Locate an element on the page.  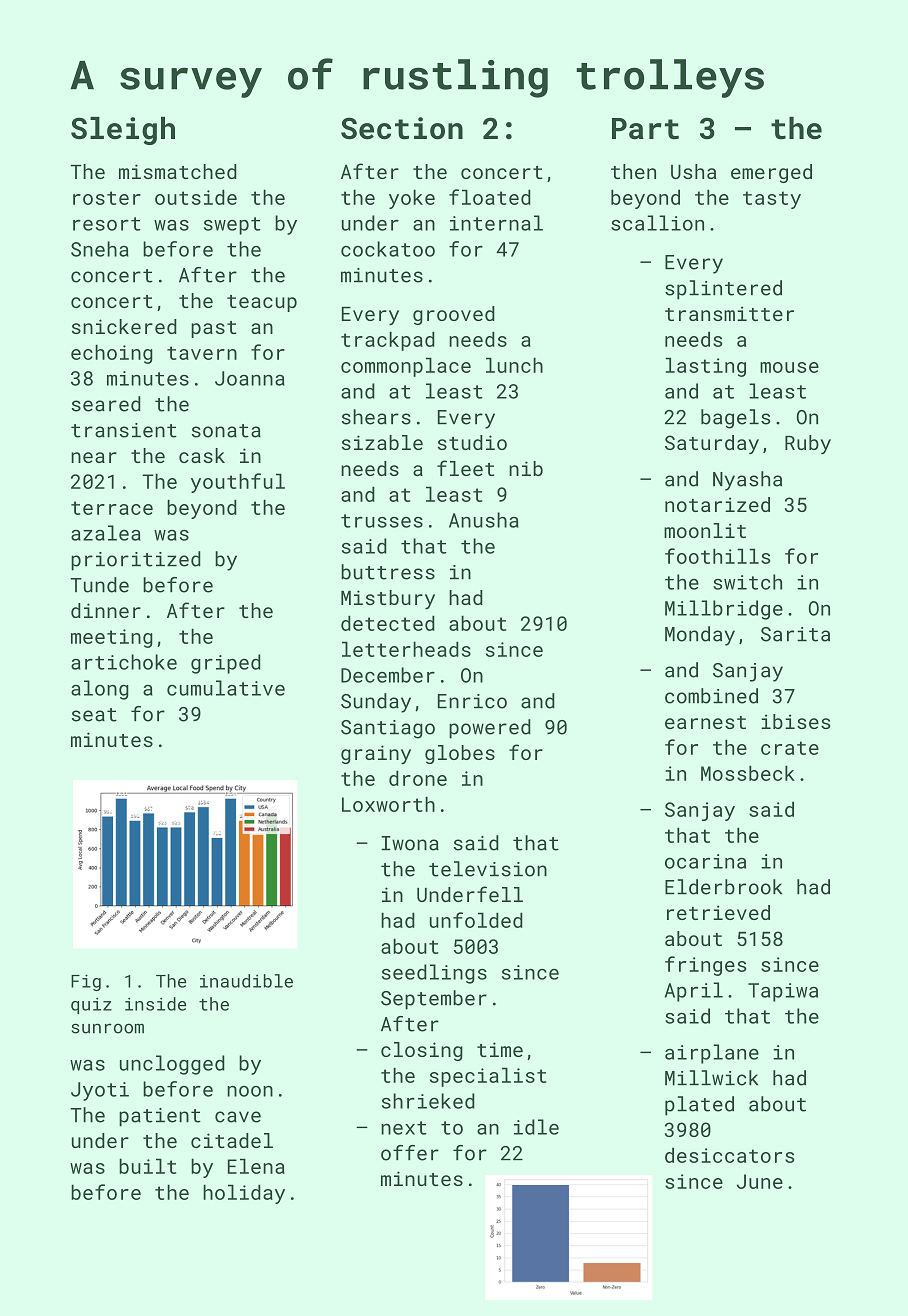
teacup is located at coordinates (262, 303).
